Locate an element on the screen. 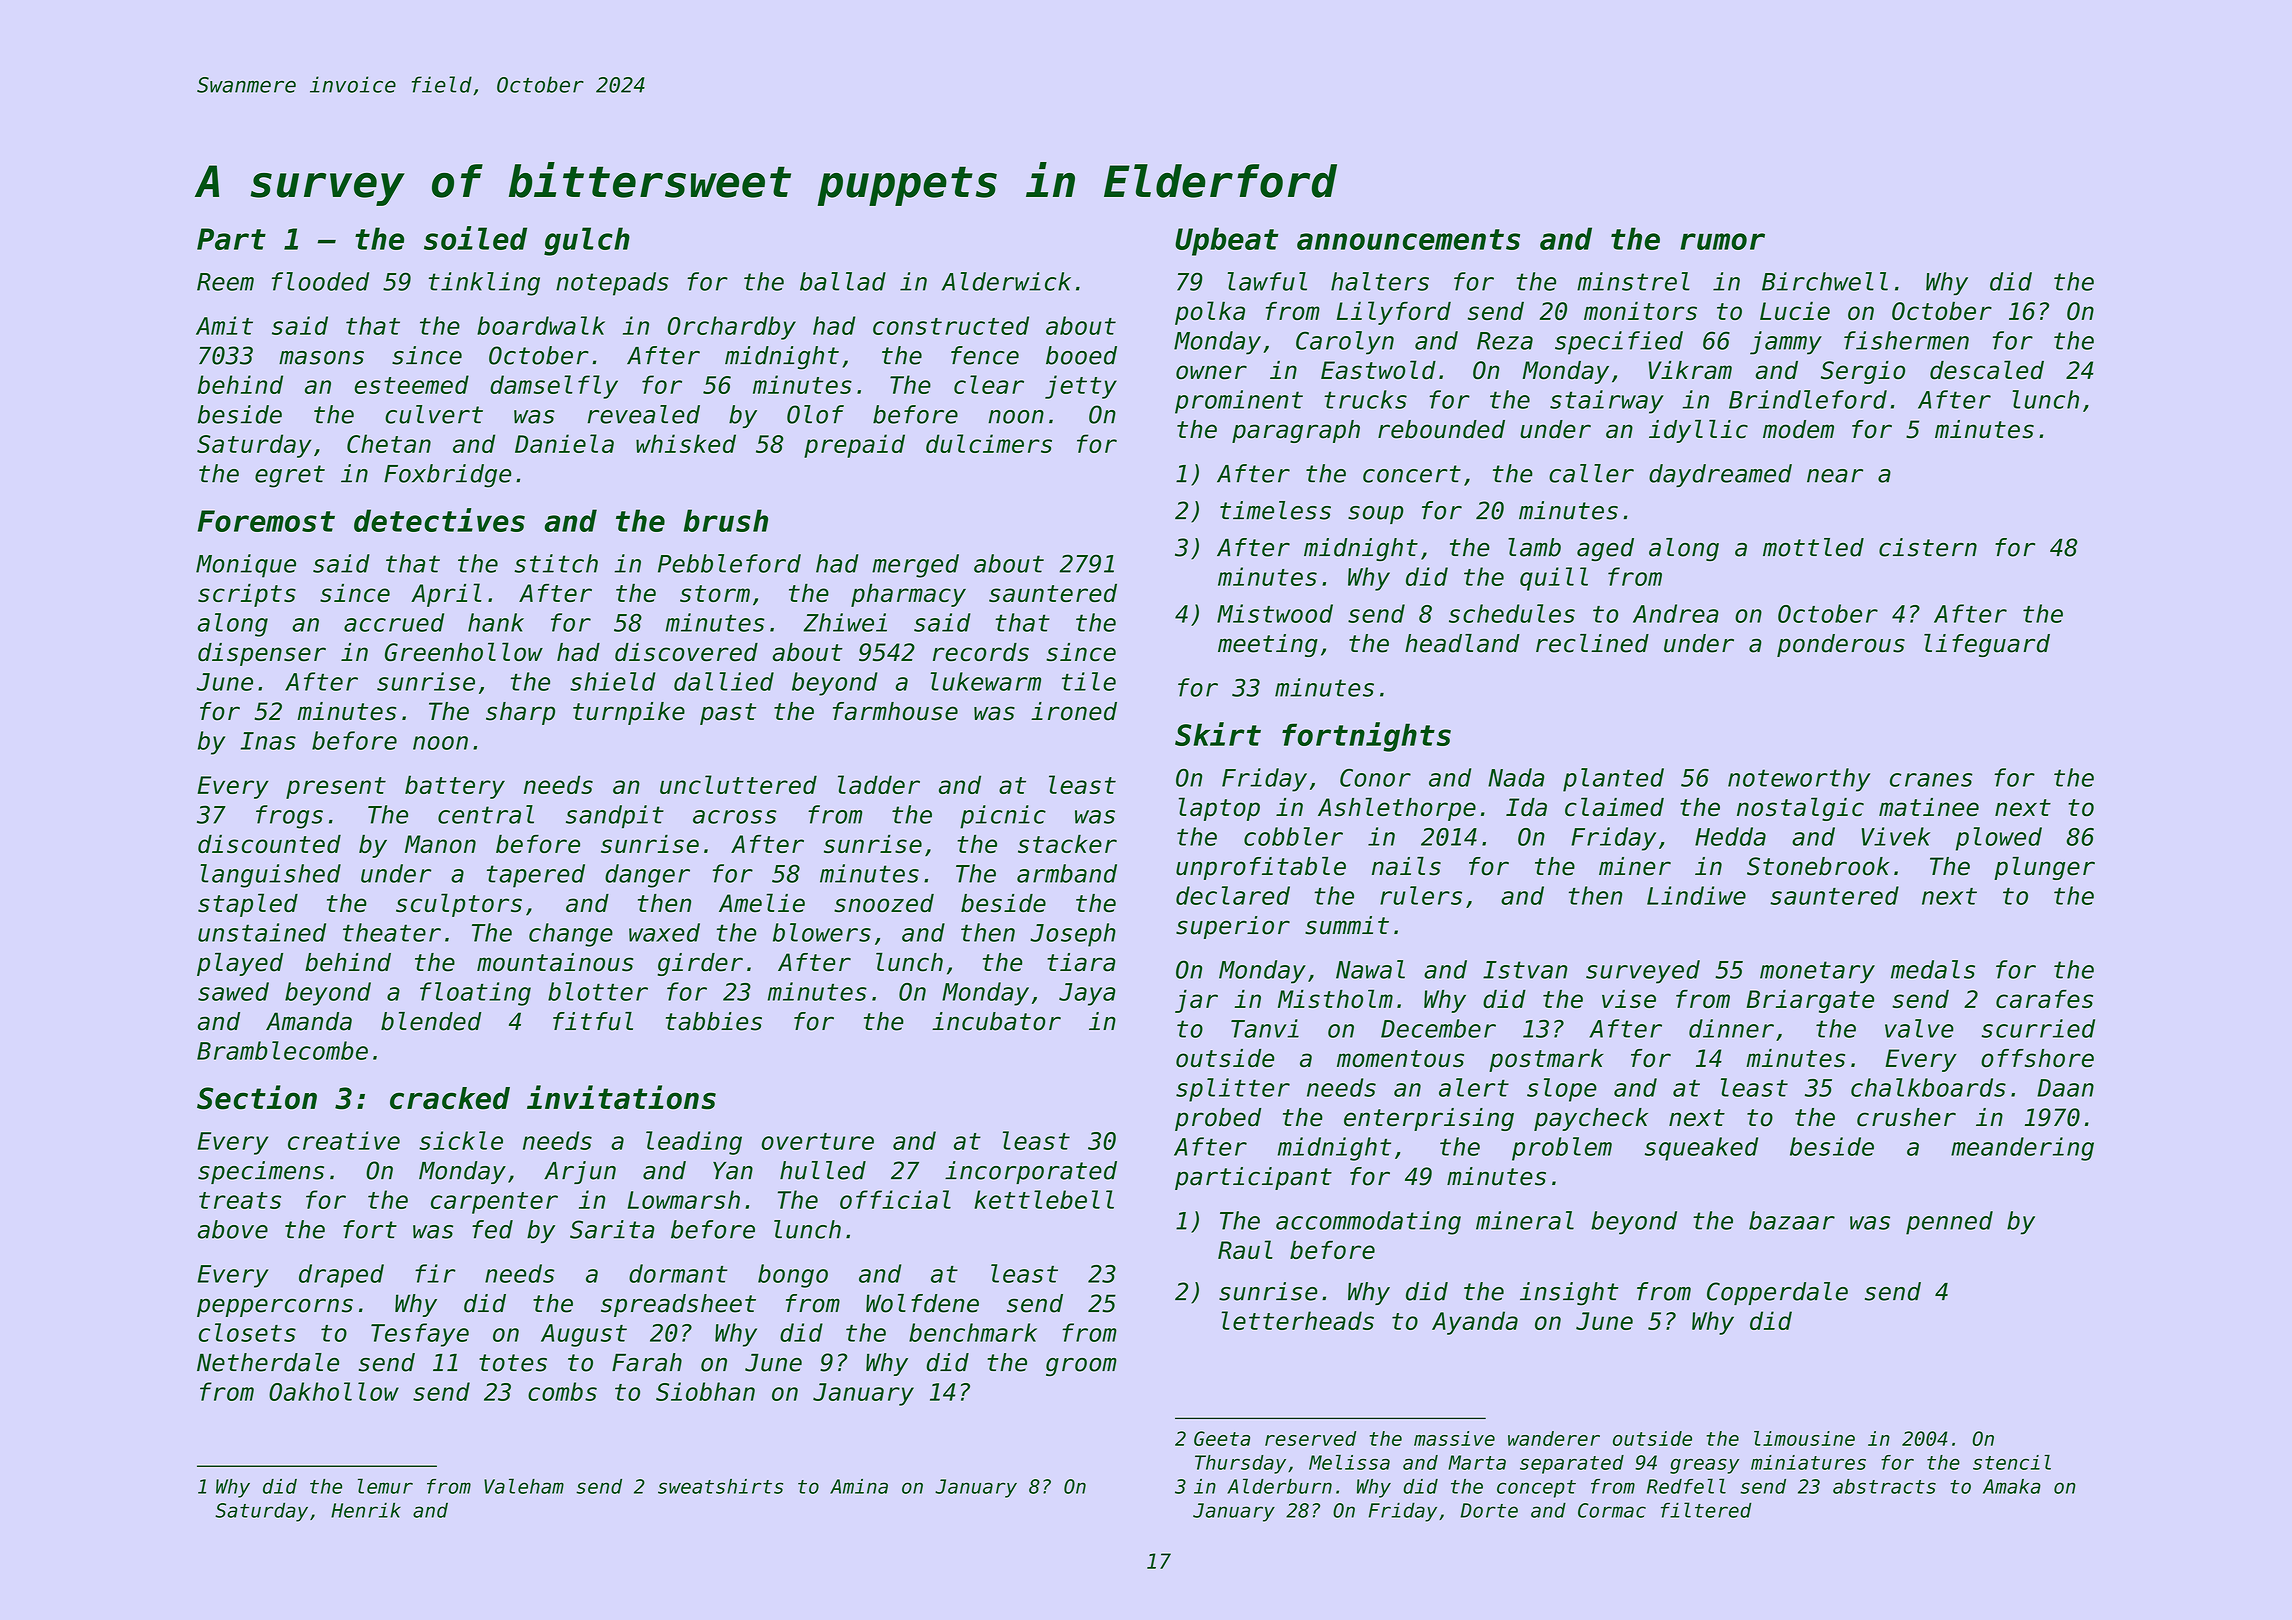  Amina is located at coordinates (859, 1486).
